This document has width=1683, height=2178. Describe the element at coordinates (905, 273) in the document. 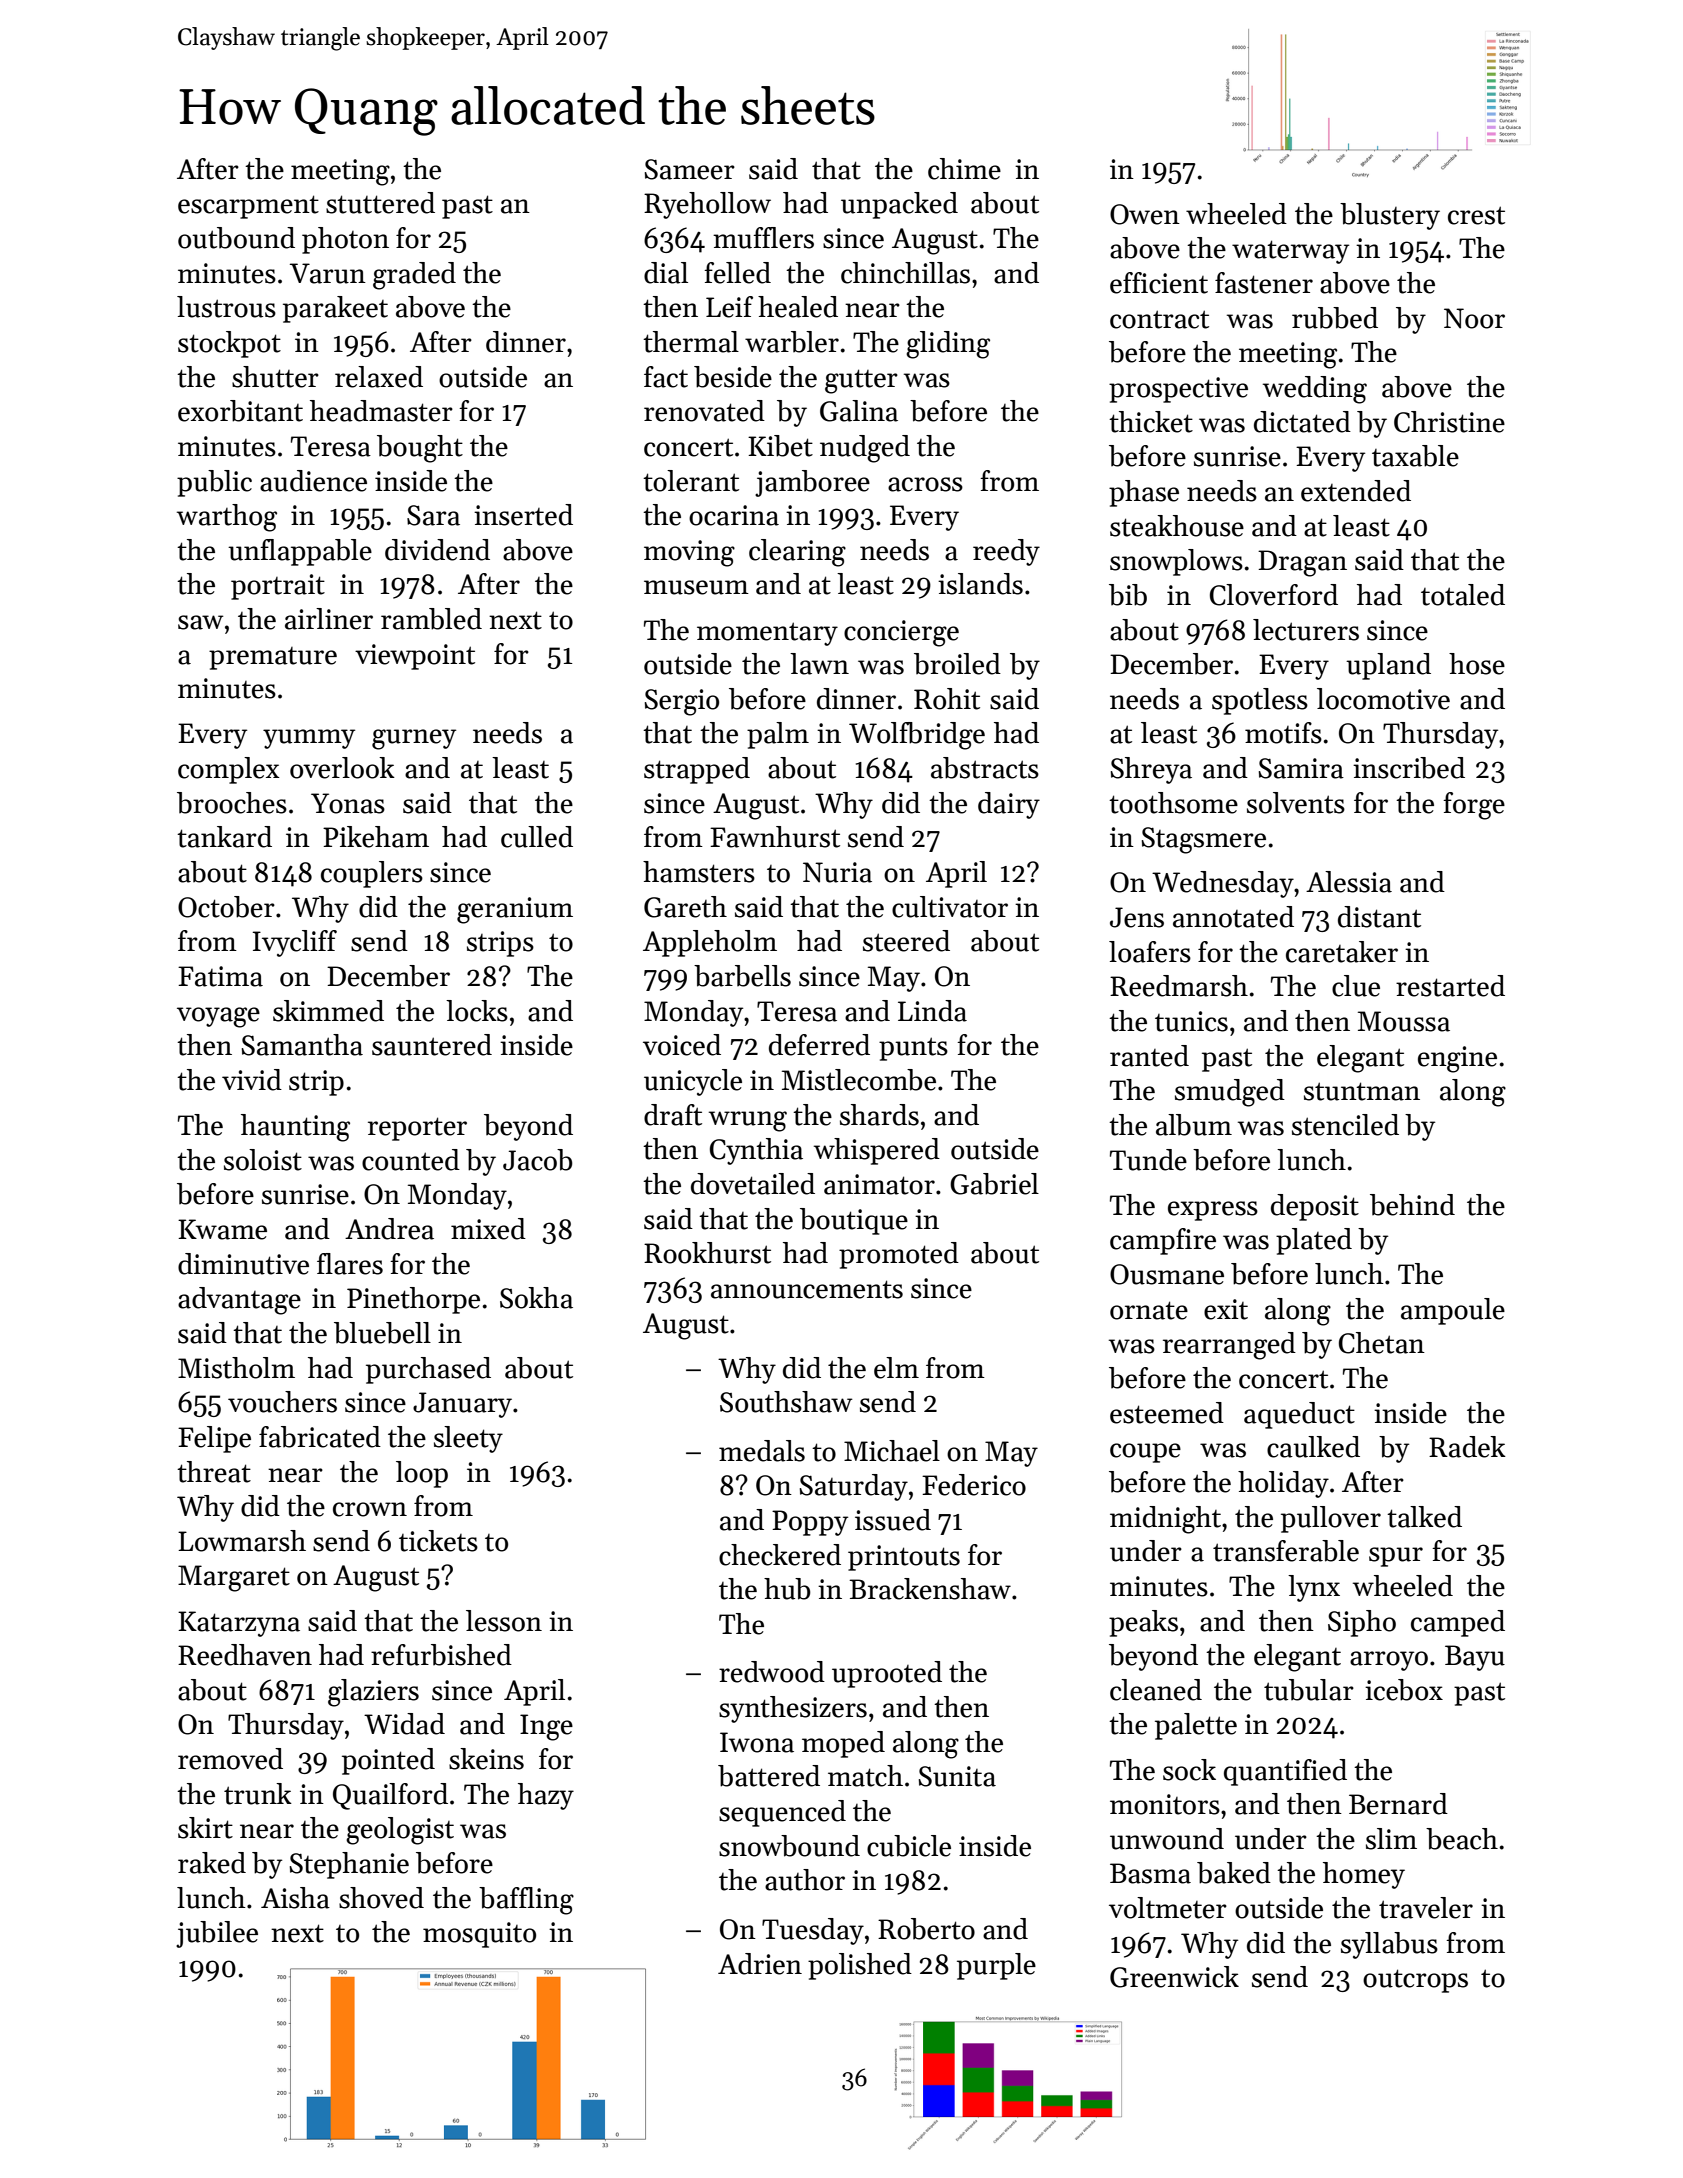

I see `chinchillas` at that location.
